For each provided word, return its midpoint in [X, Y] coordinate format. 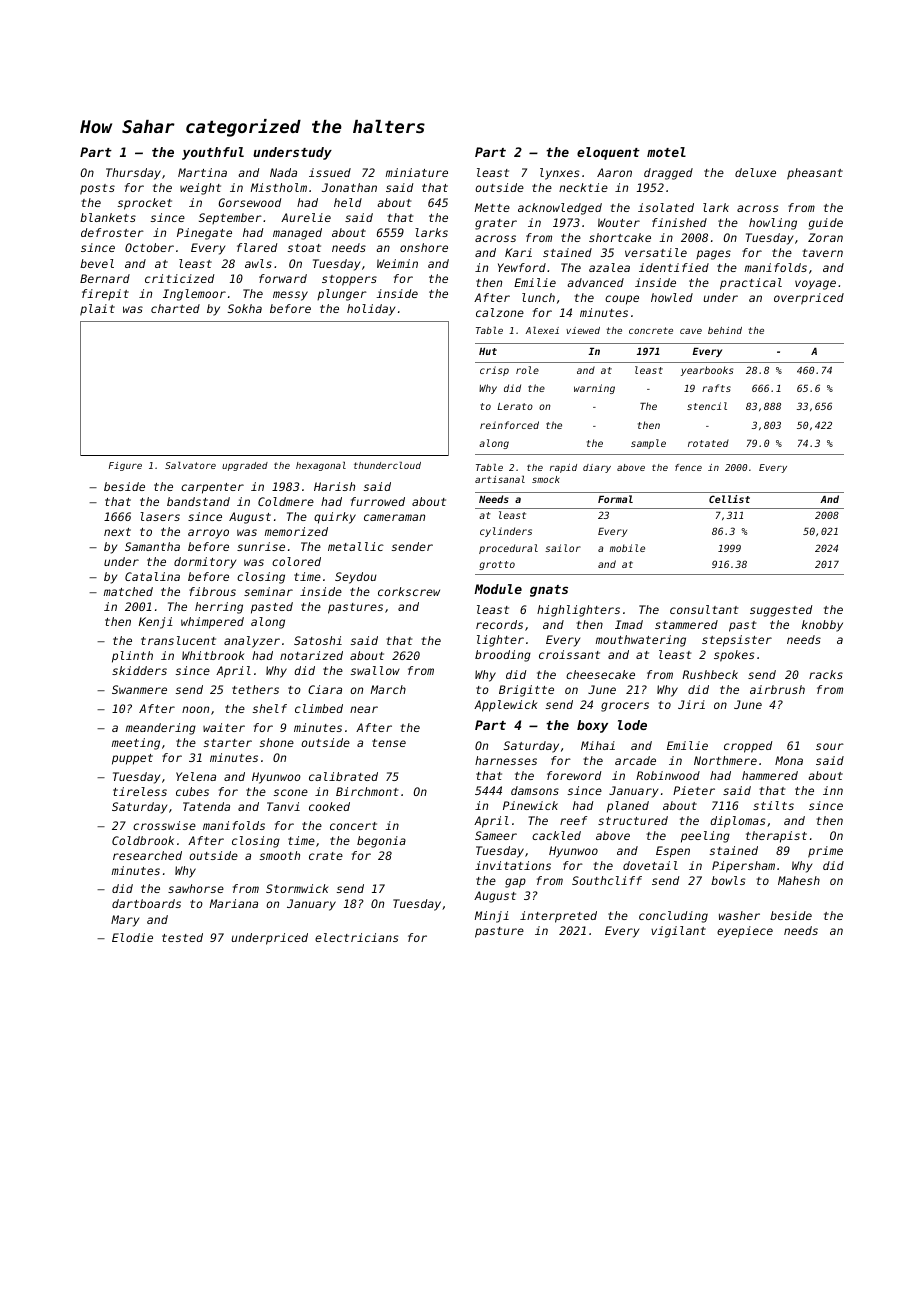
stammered [686, 624]
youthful [213, 153]
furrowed [378, 501]
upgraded [245, 466]
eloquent [608, 153]
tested [182, 937]
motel [666, 152]
